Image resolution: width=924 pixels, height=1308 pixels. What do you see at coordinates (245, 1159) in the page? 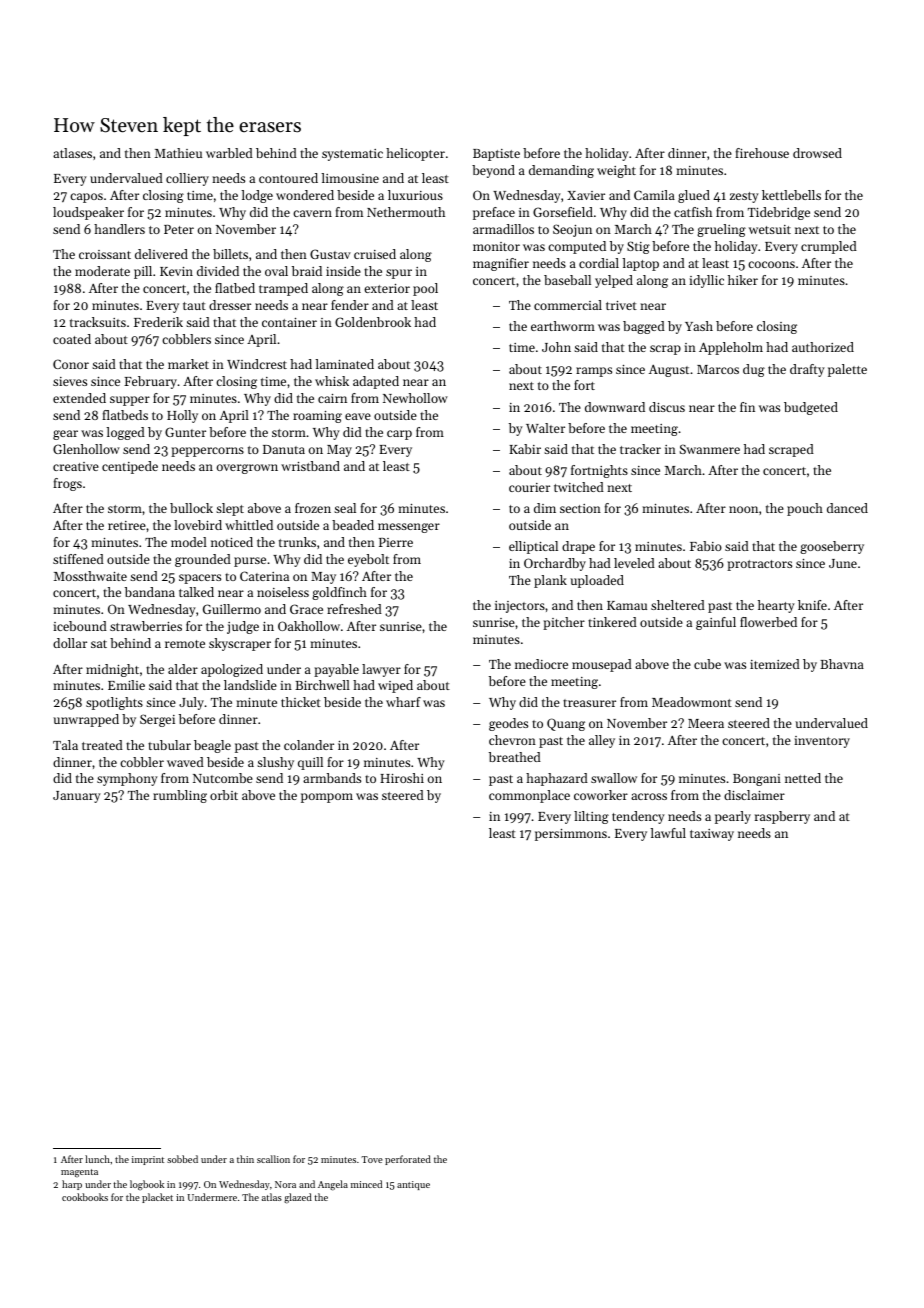
I see `thin` at bounding box center [245, 1159].
